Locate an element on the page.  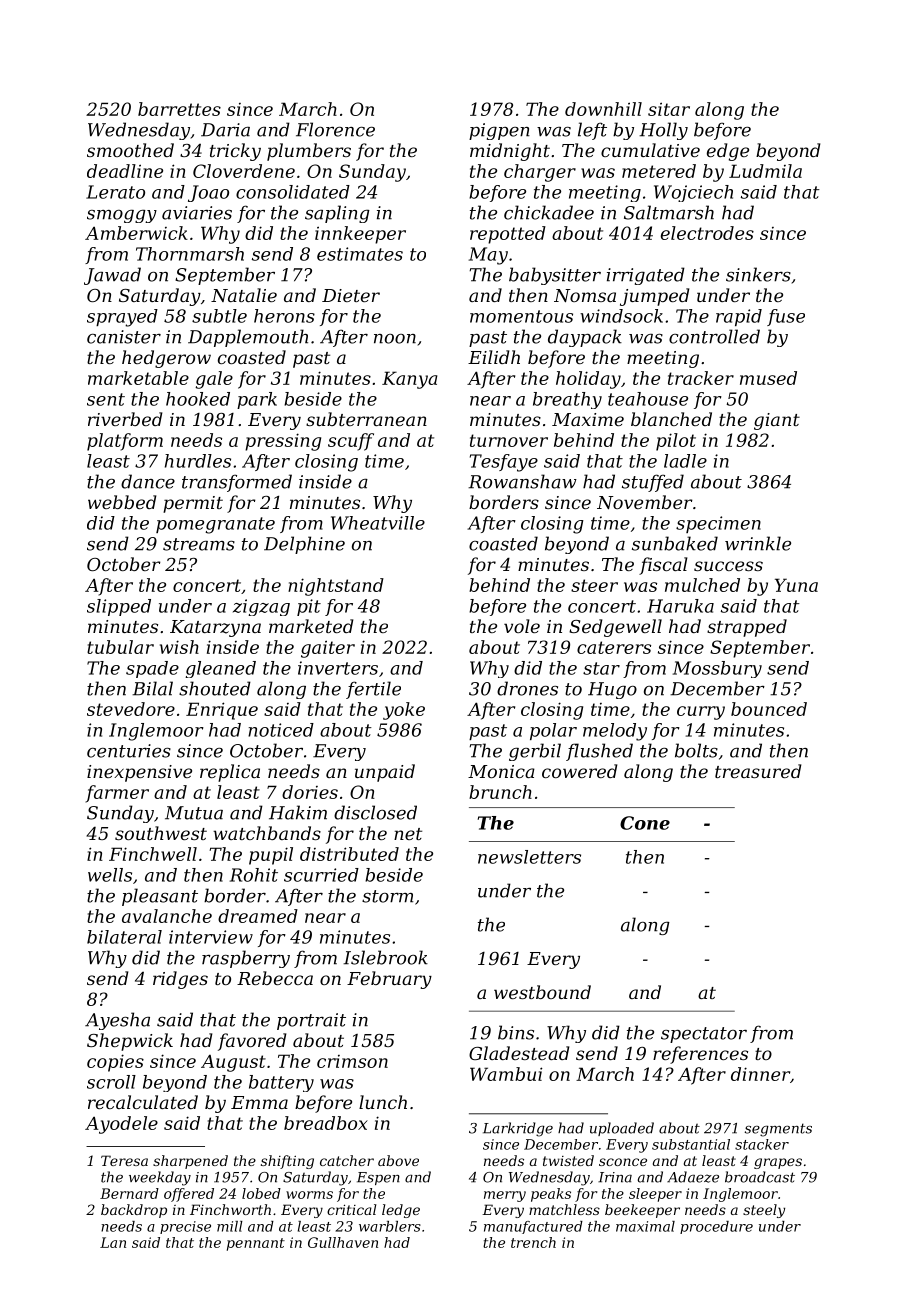
southwest is located at coordinates (161, 833).
